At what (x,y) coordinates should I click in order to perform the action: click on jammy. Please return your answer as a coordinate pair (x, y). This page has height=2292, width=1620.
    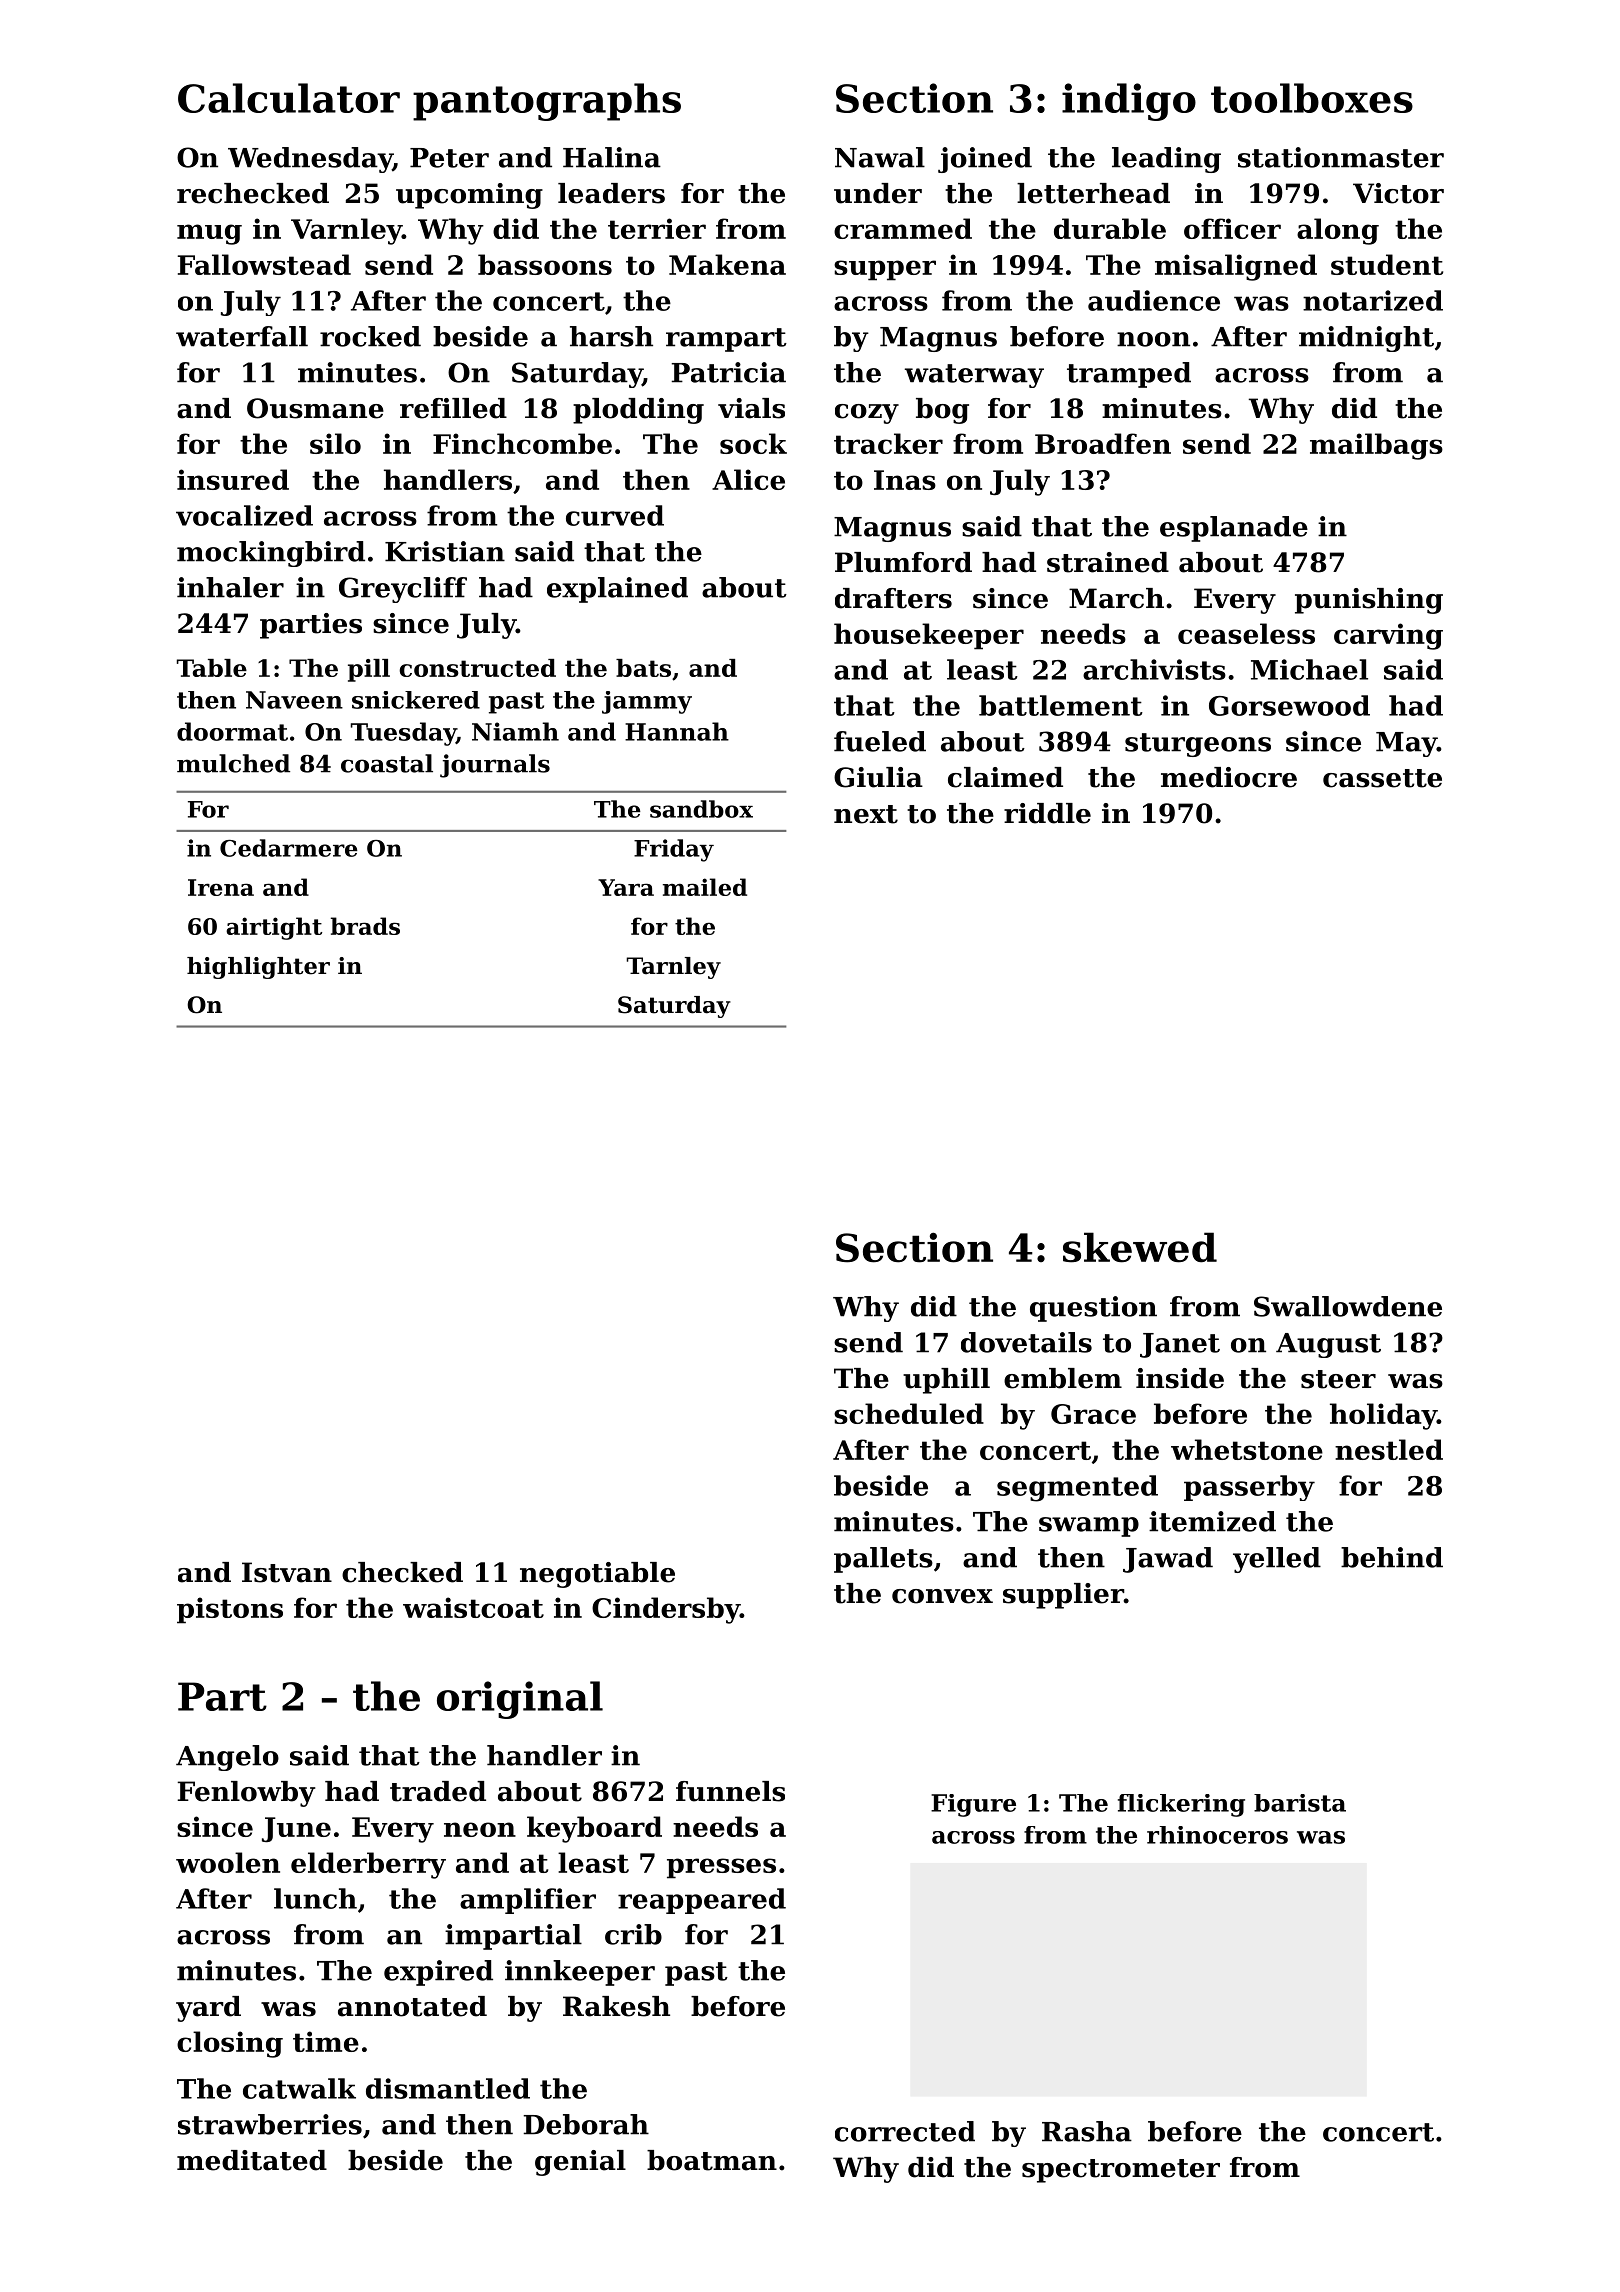
    Looking at the image, I should click on (647, 702).
